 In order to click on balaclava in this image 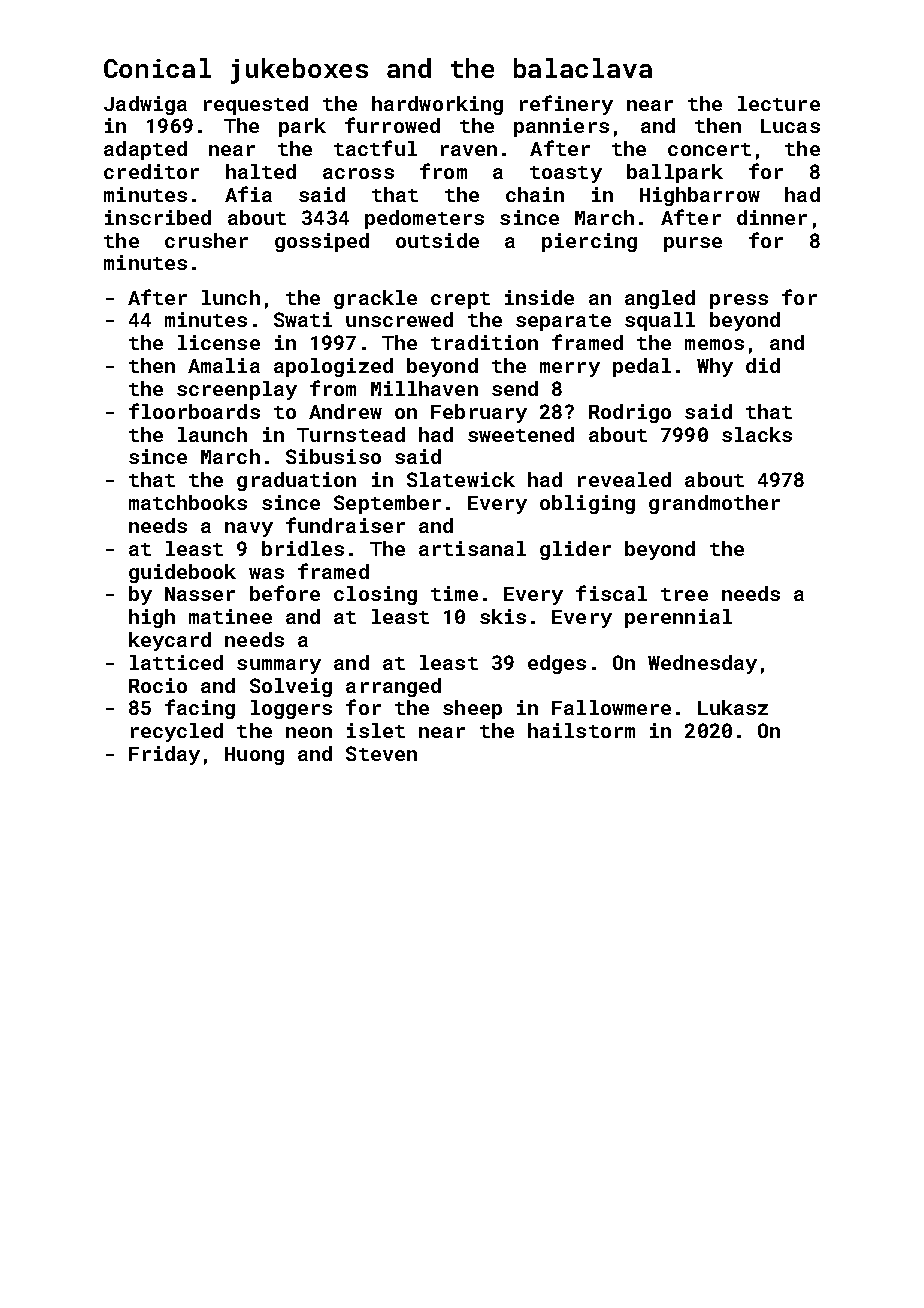, I will do `click(583, 68)`.
